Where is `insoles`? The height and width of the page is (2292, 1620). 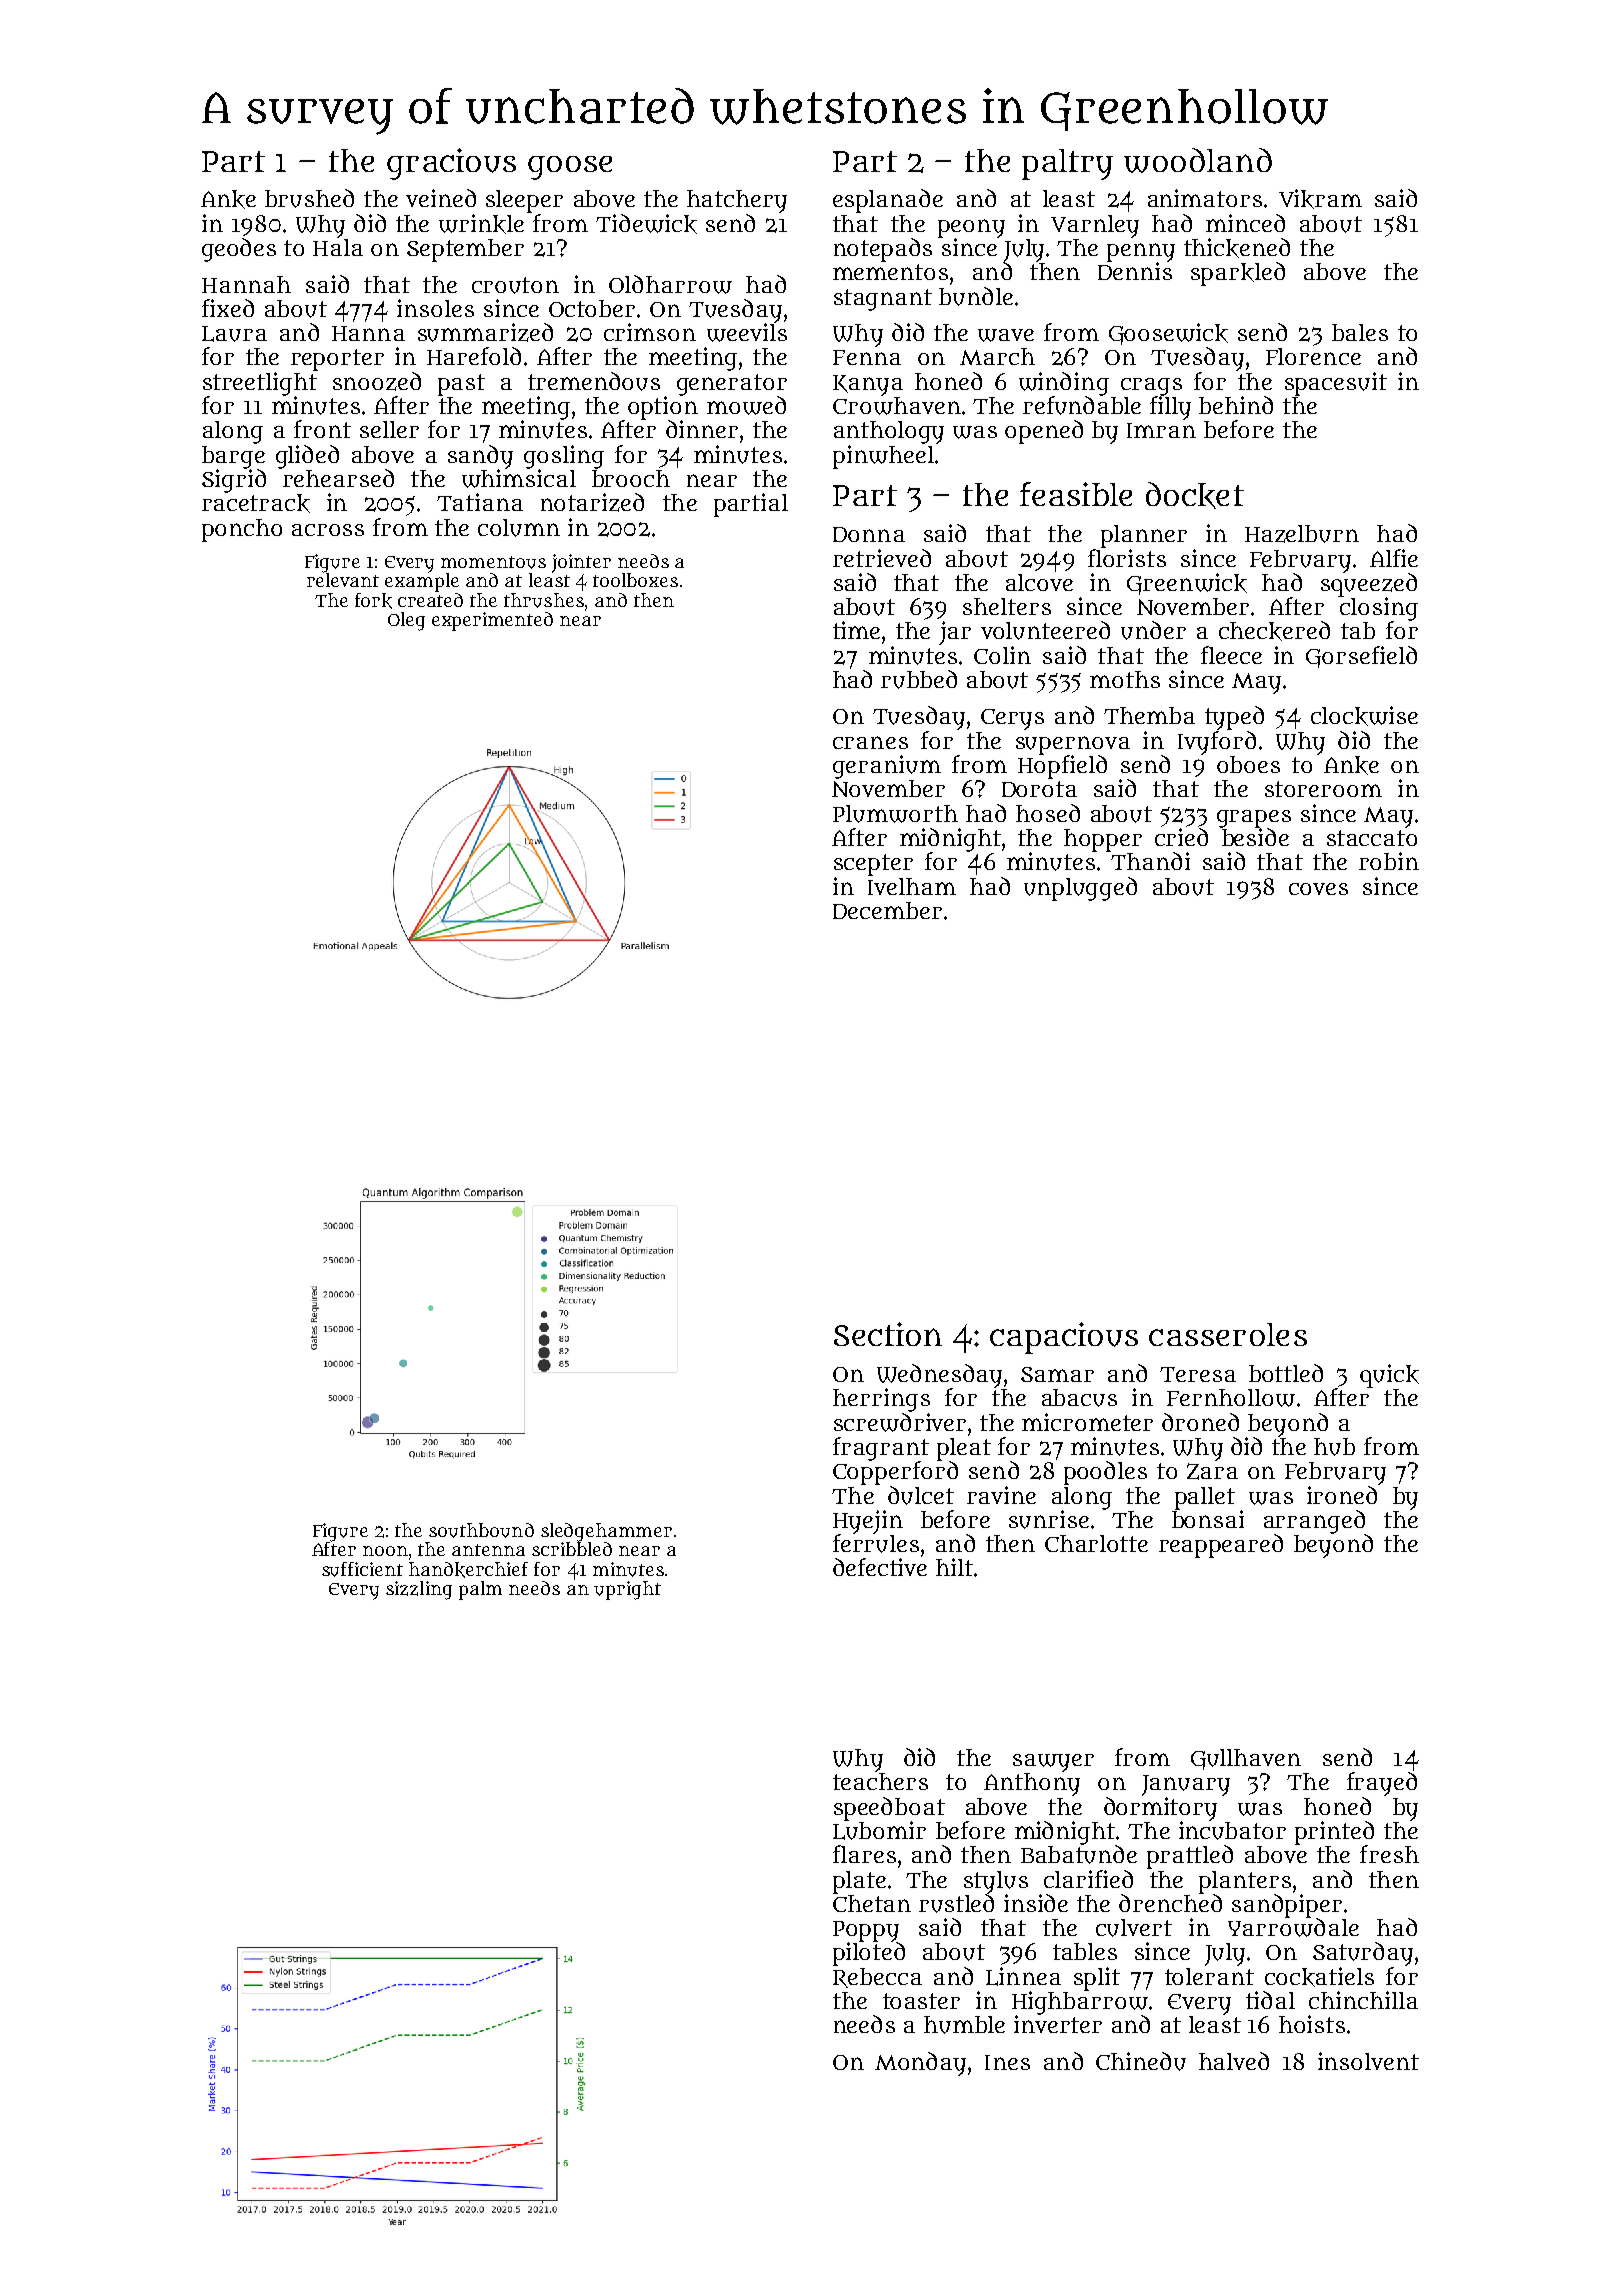
insoles is located at coordinates (435, 308).
